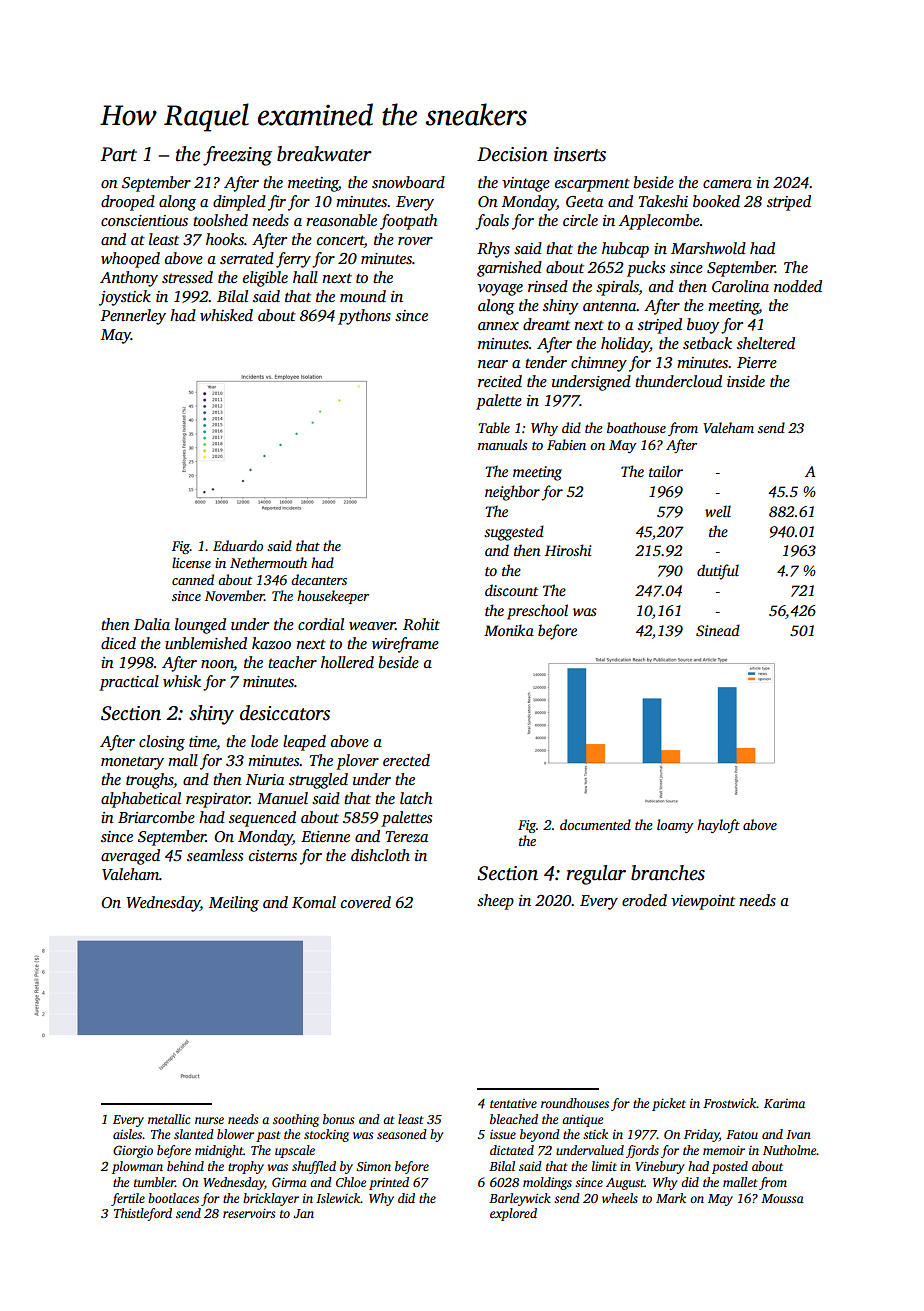 The height and width of the document is (1311, 924). I want to click on pythons, so click(364, 317).
